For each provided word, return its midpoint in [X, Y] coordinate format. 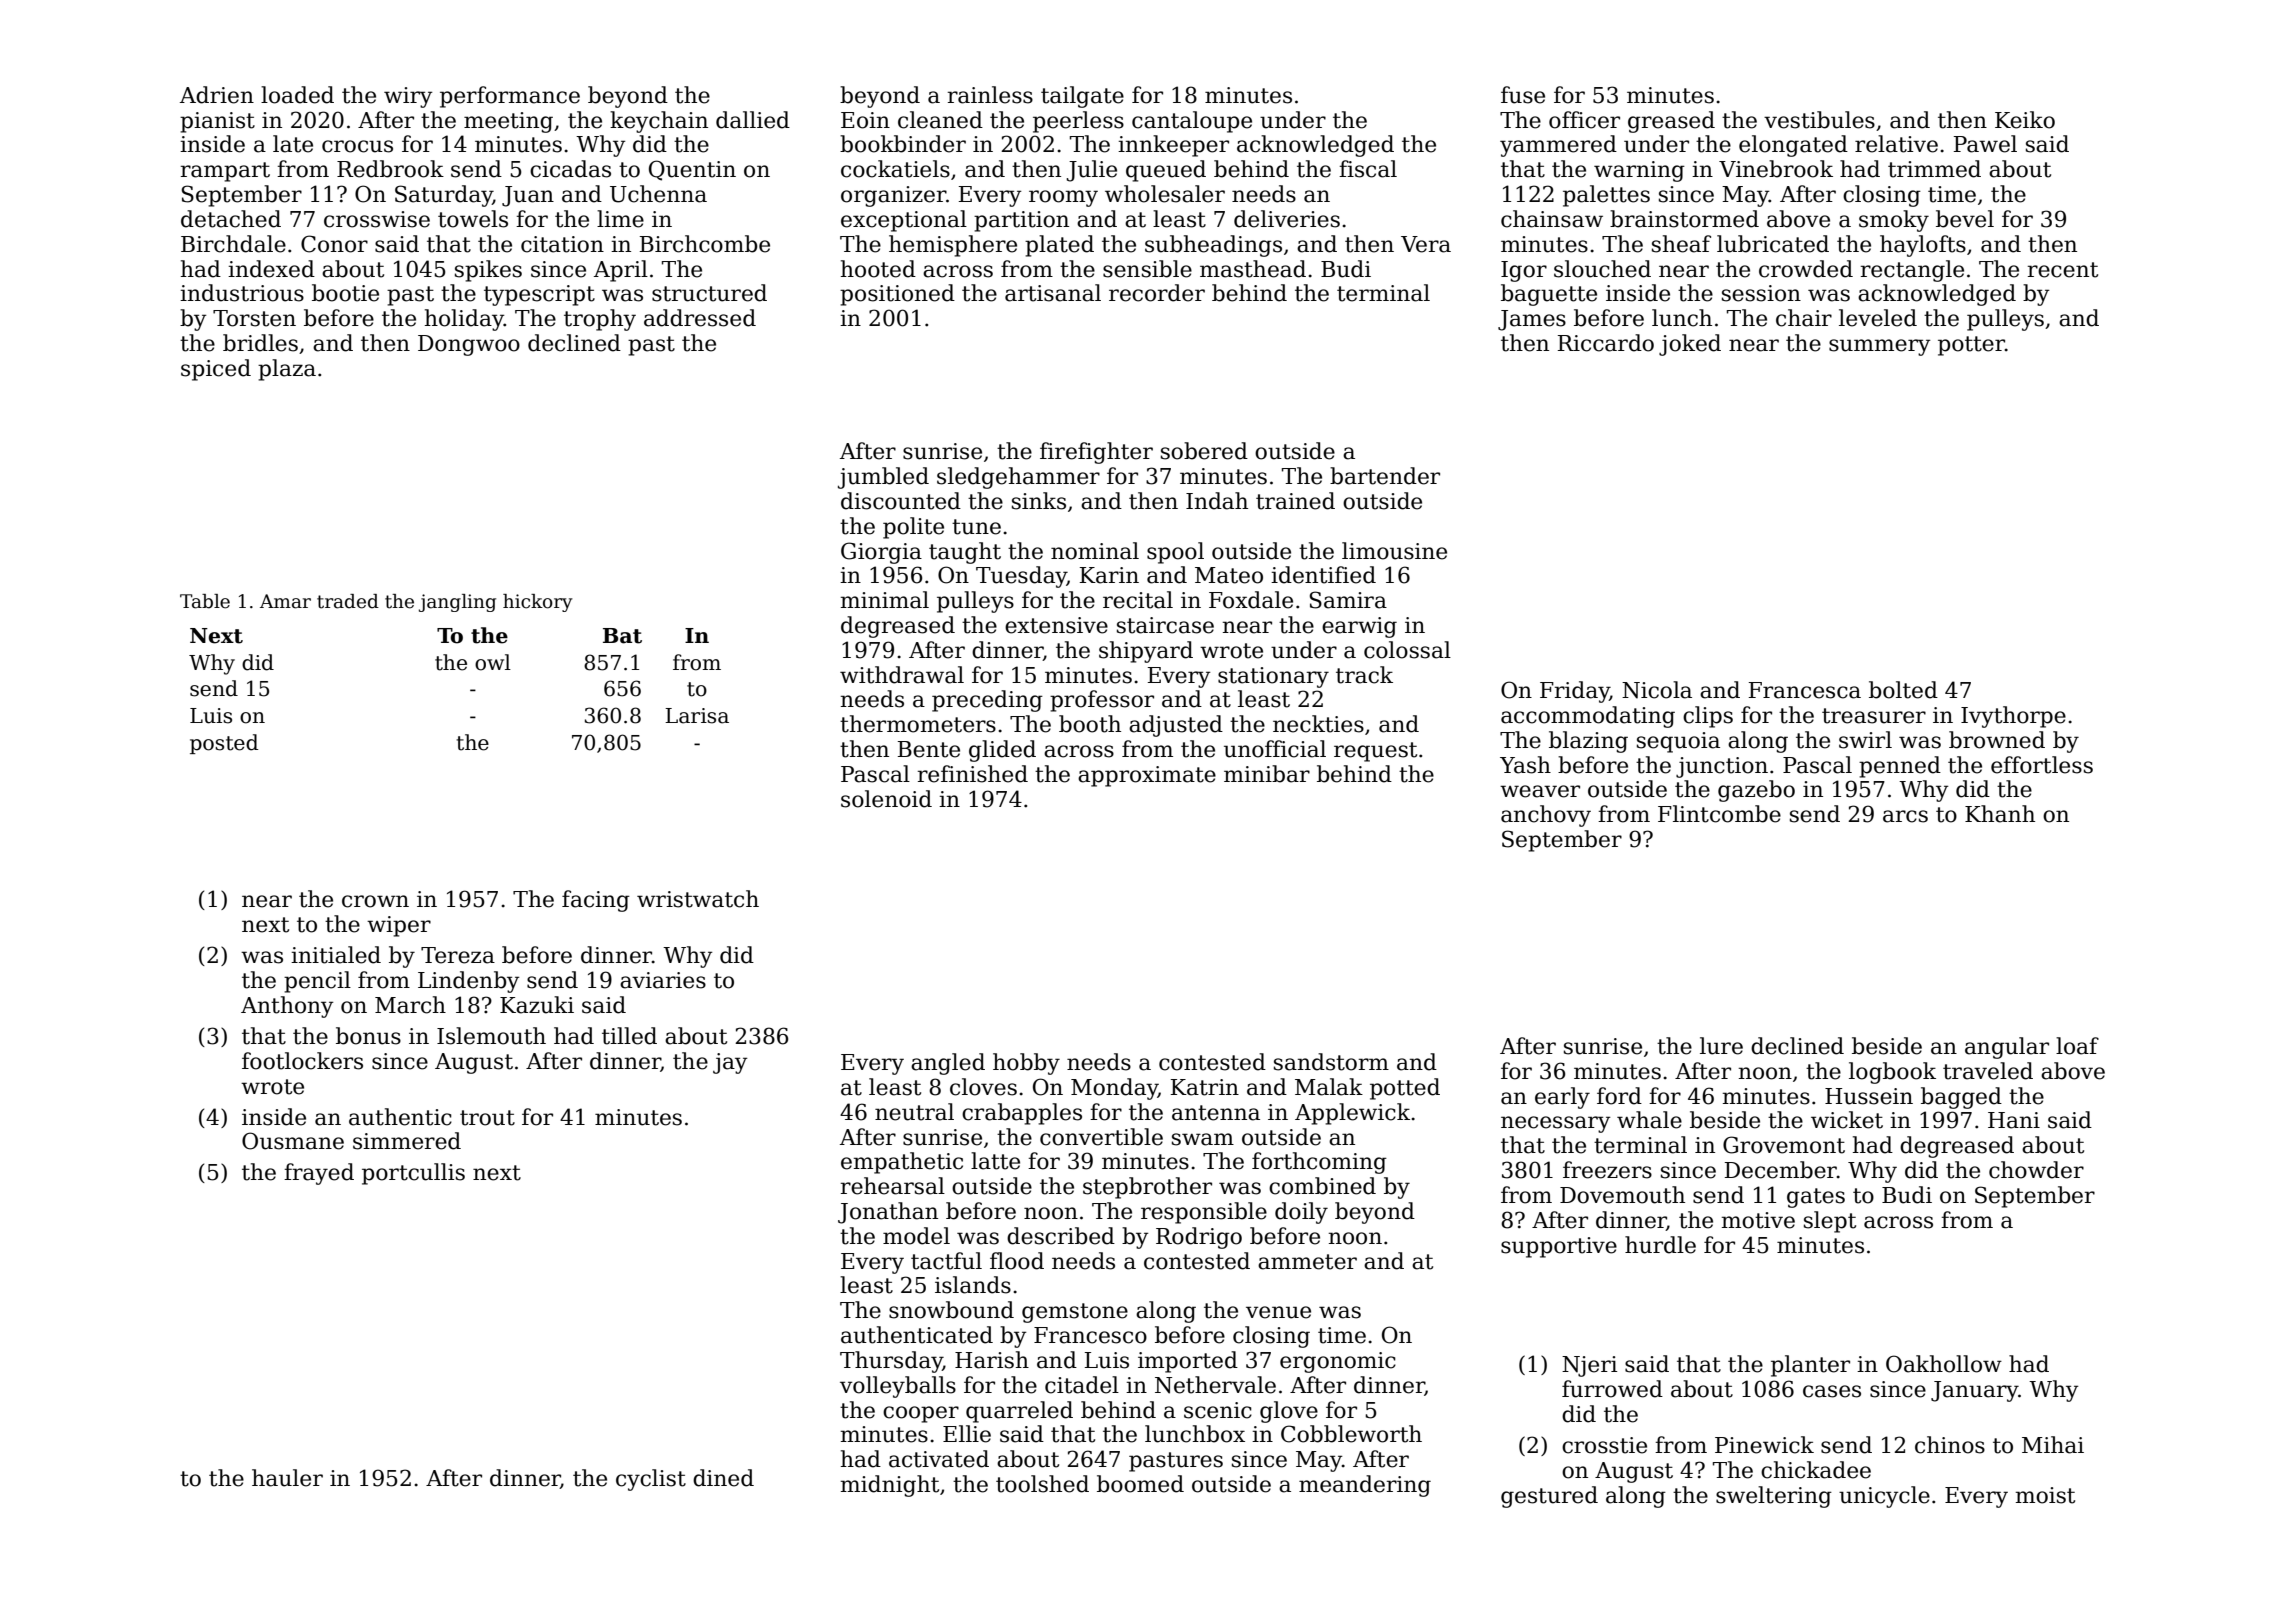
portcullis [413, 1174]
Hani [2014, 1120]
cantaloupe [1192, 122]
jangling [457, 603]
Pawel [1985, 144]
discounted [901, 501]
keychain [659, 122]
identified [1323, 575]
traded [348, 601]
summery [1880, 347]
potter [1971, 346]
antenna [1216, 1113]
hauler [287, 1478]
